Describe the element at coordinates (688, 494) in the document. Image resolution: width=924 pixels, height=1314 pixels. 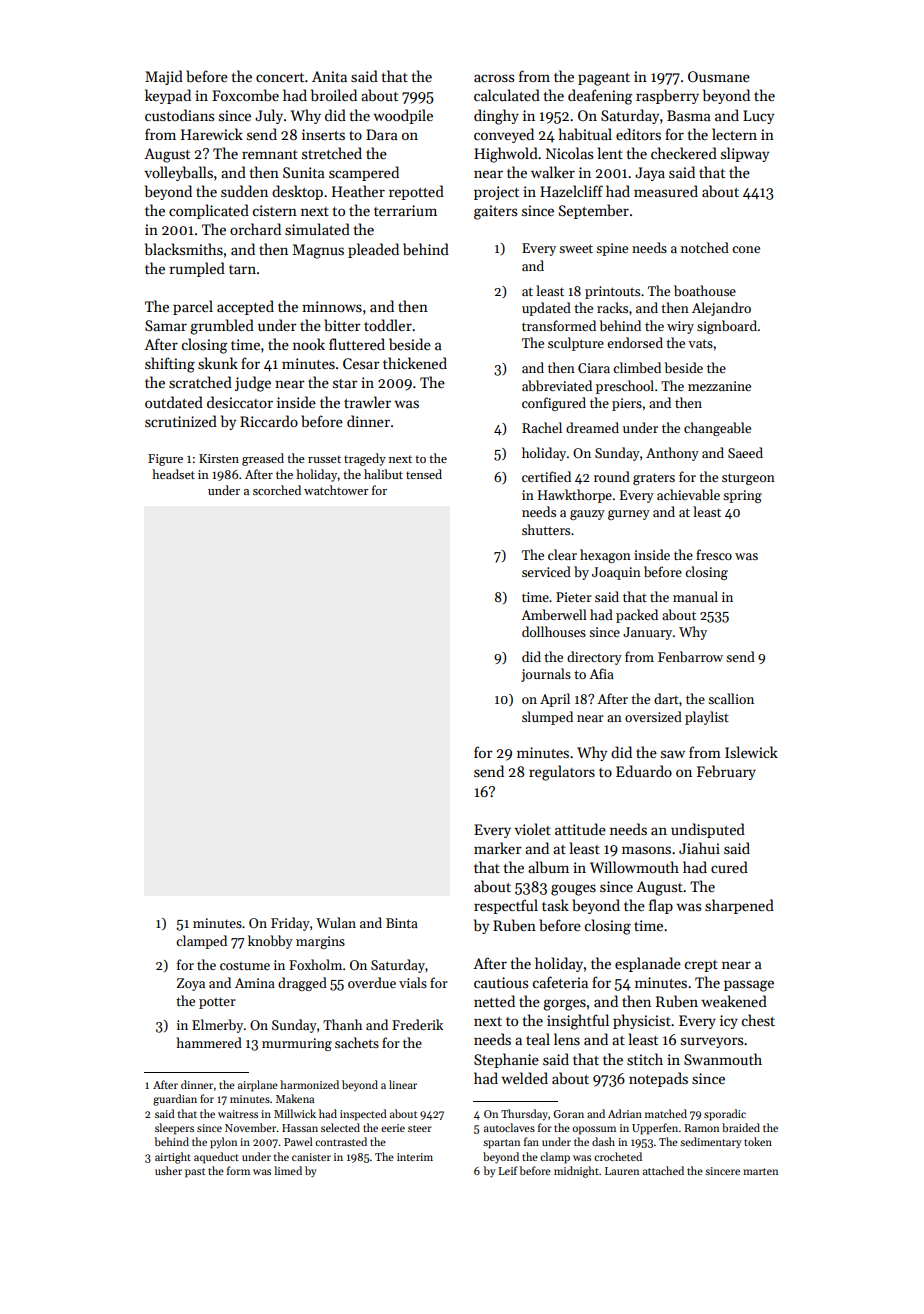
I see `achievable` at that location.
